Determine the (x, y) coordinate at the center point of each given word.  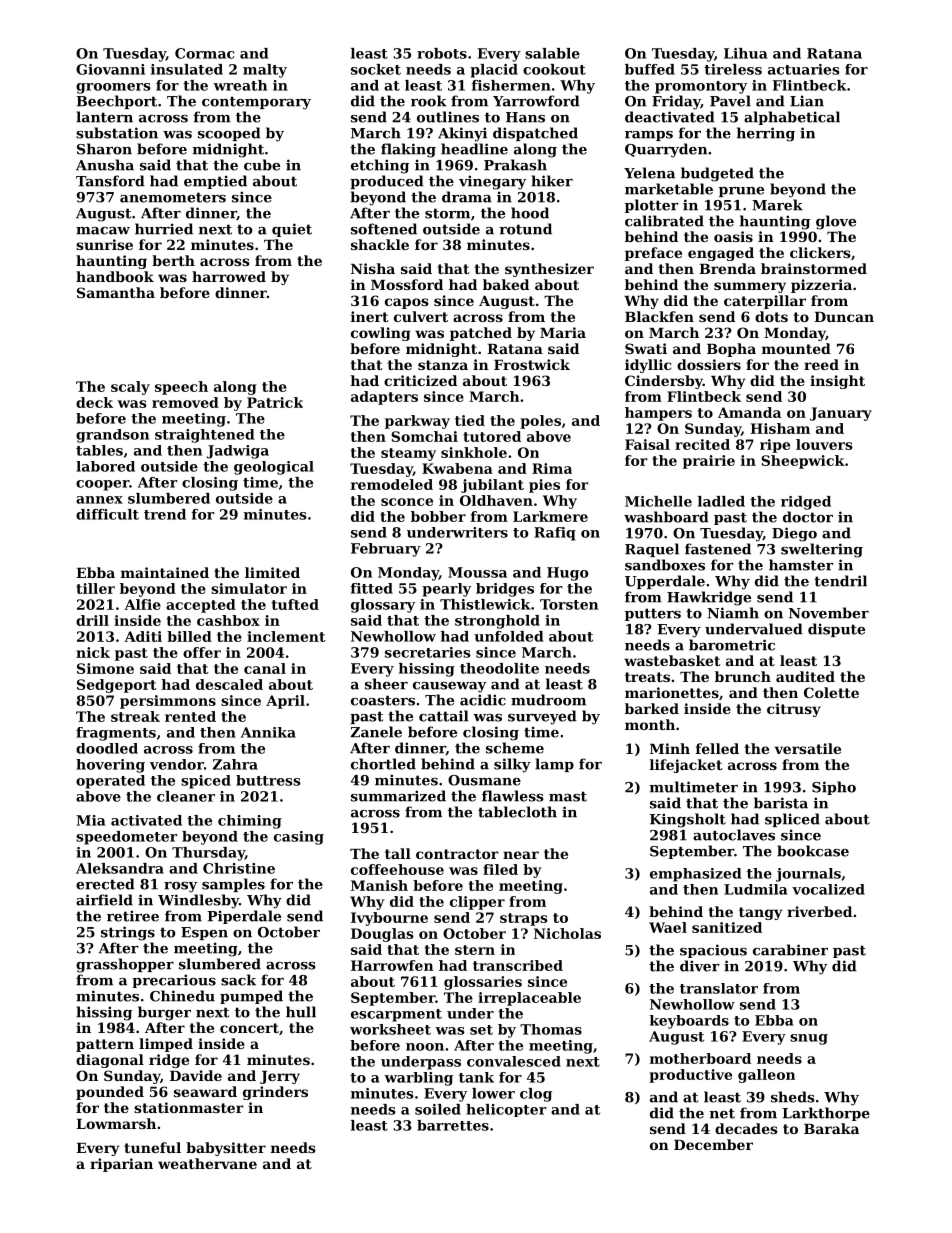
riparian (121, 1165)
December (713, 1144)
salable (552, 53)
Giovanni (110, 69)
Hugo (567, 574)
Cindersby (664, 382)
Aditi (143, 636)
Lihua (746, 53)
